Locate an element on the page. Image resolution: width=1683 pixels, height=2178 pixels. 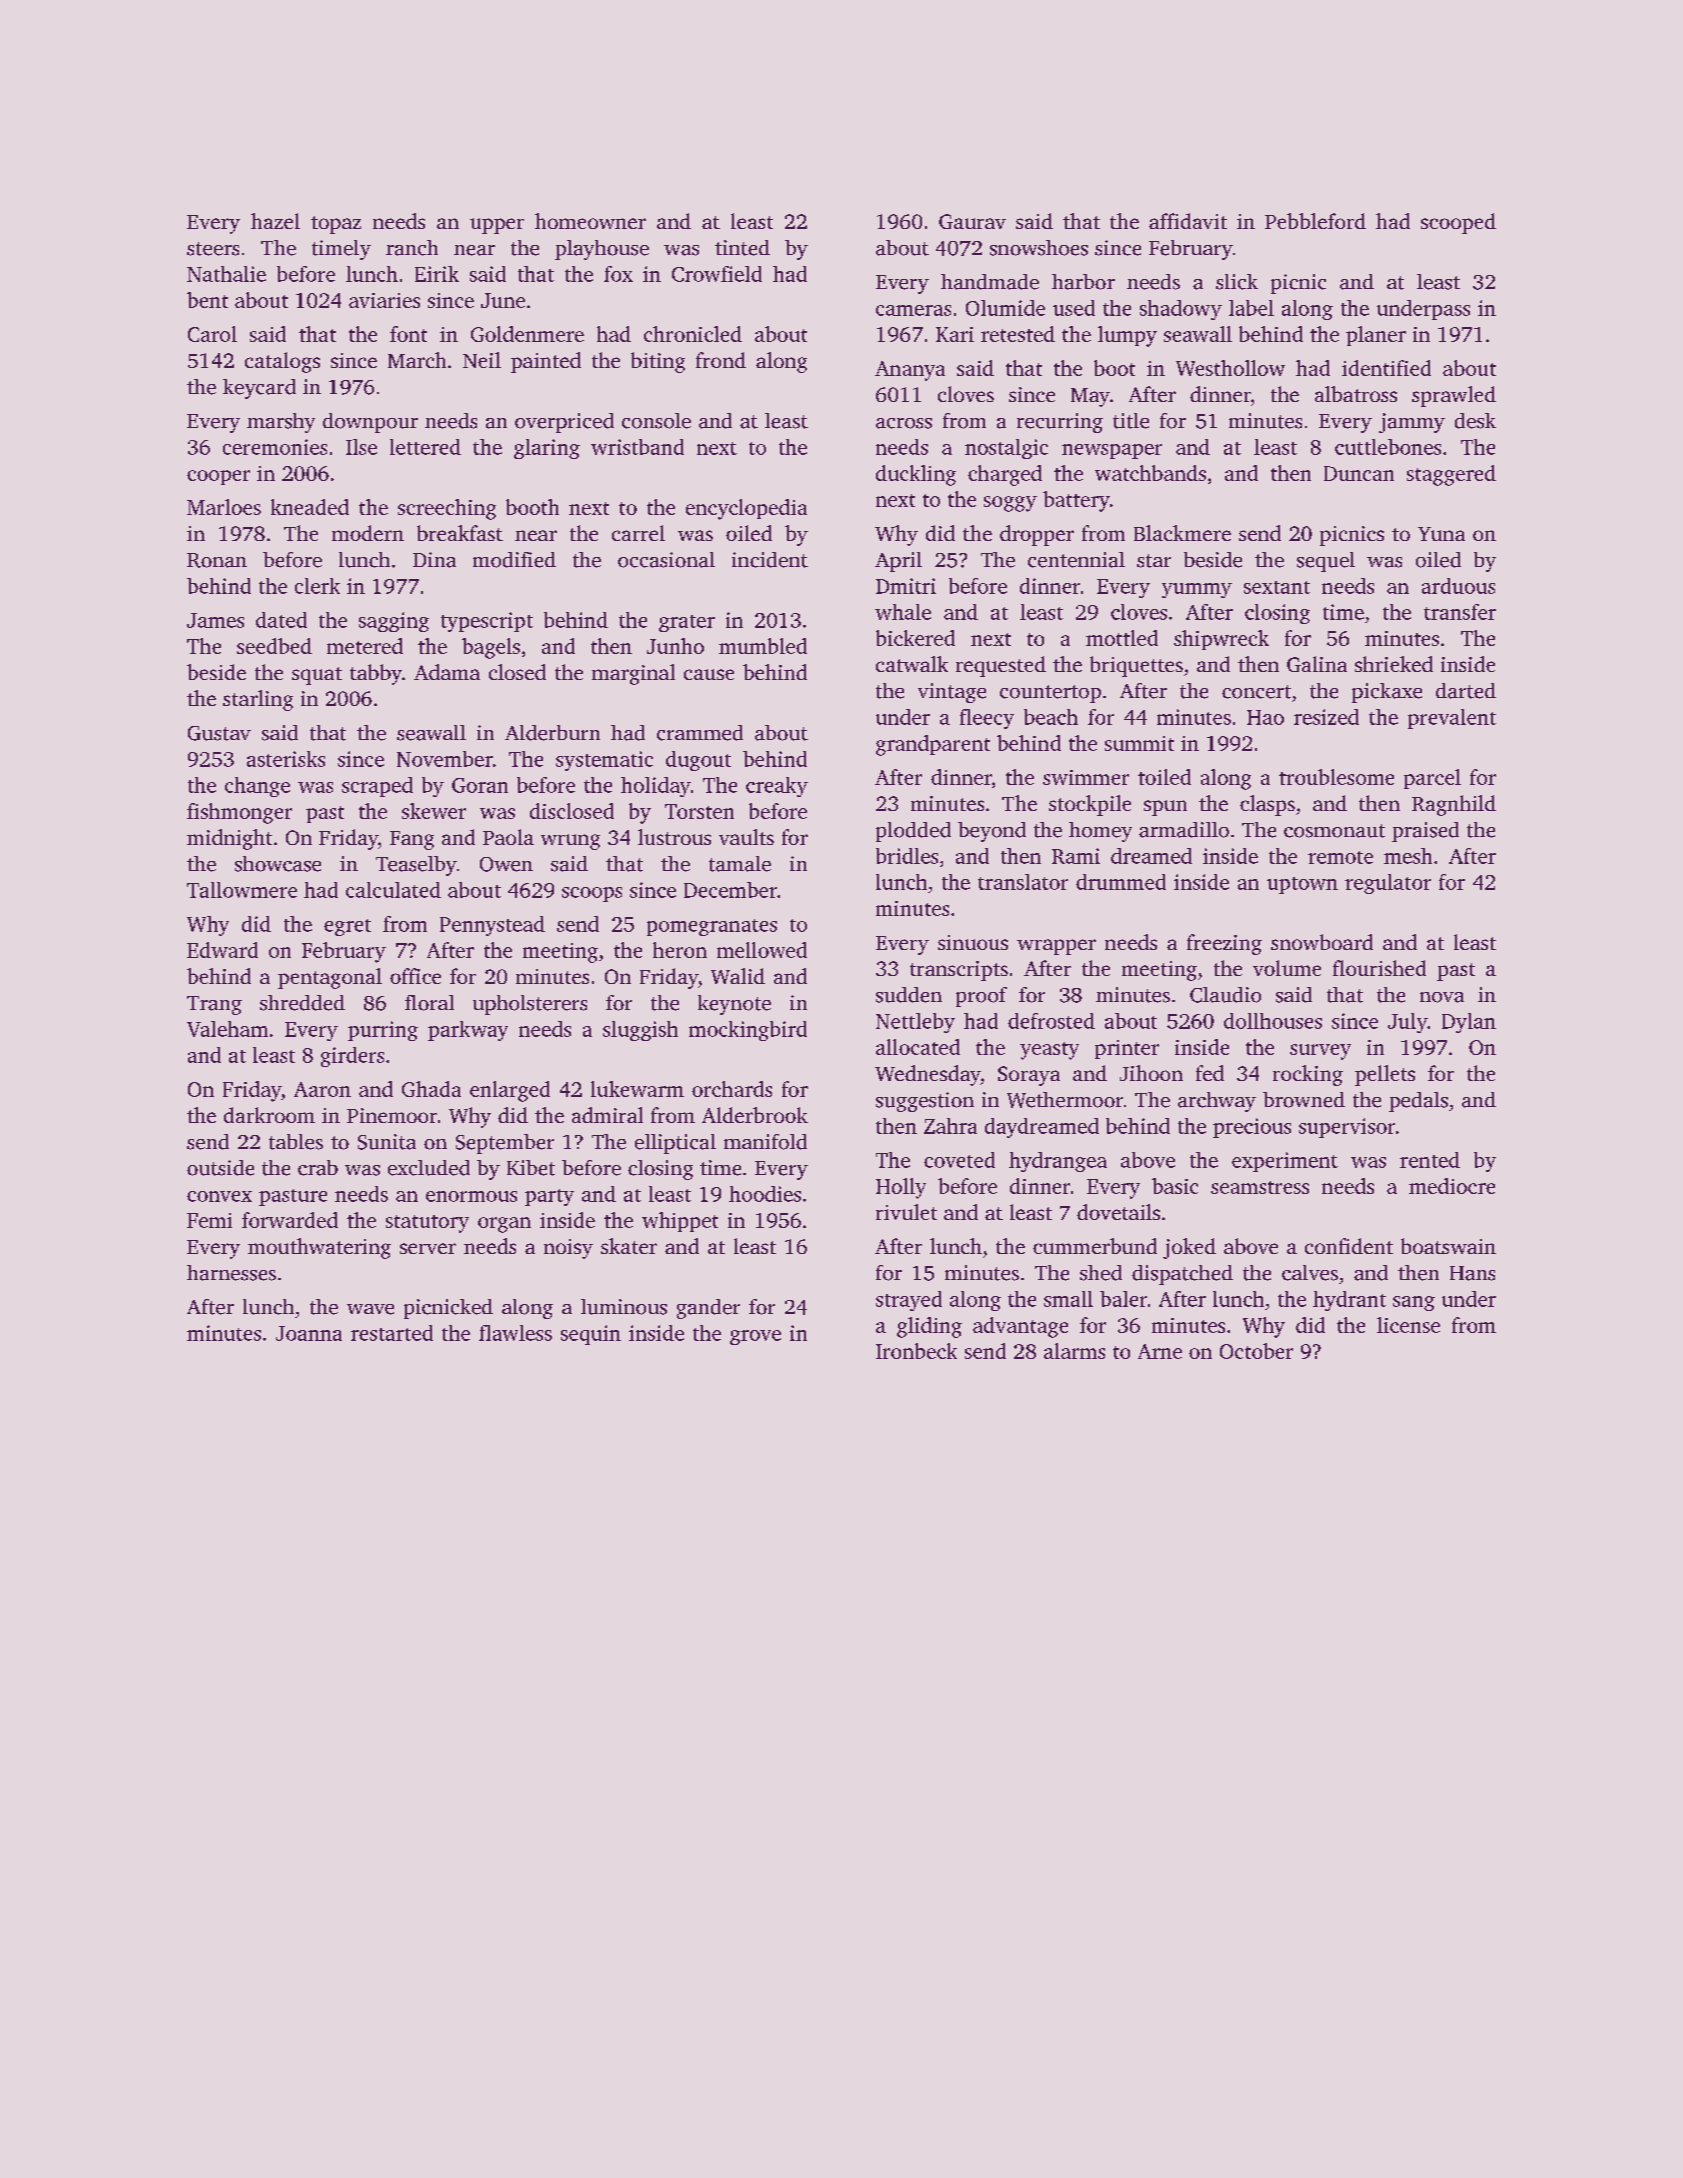
office is located at coordinates (415, 976).
